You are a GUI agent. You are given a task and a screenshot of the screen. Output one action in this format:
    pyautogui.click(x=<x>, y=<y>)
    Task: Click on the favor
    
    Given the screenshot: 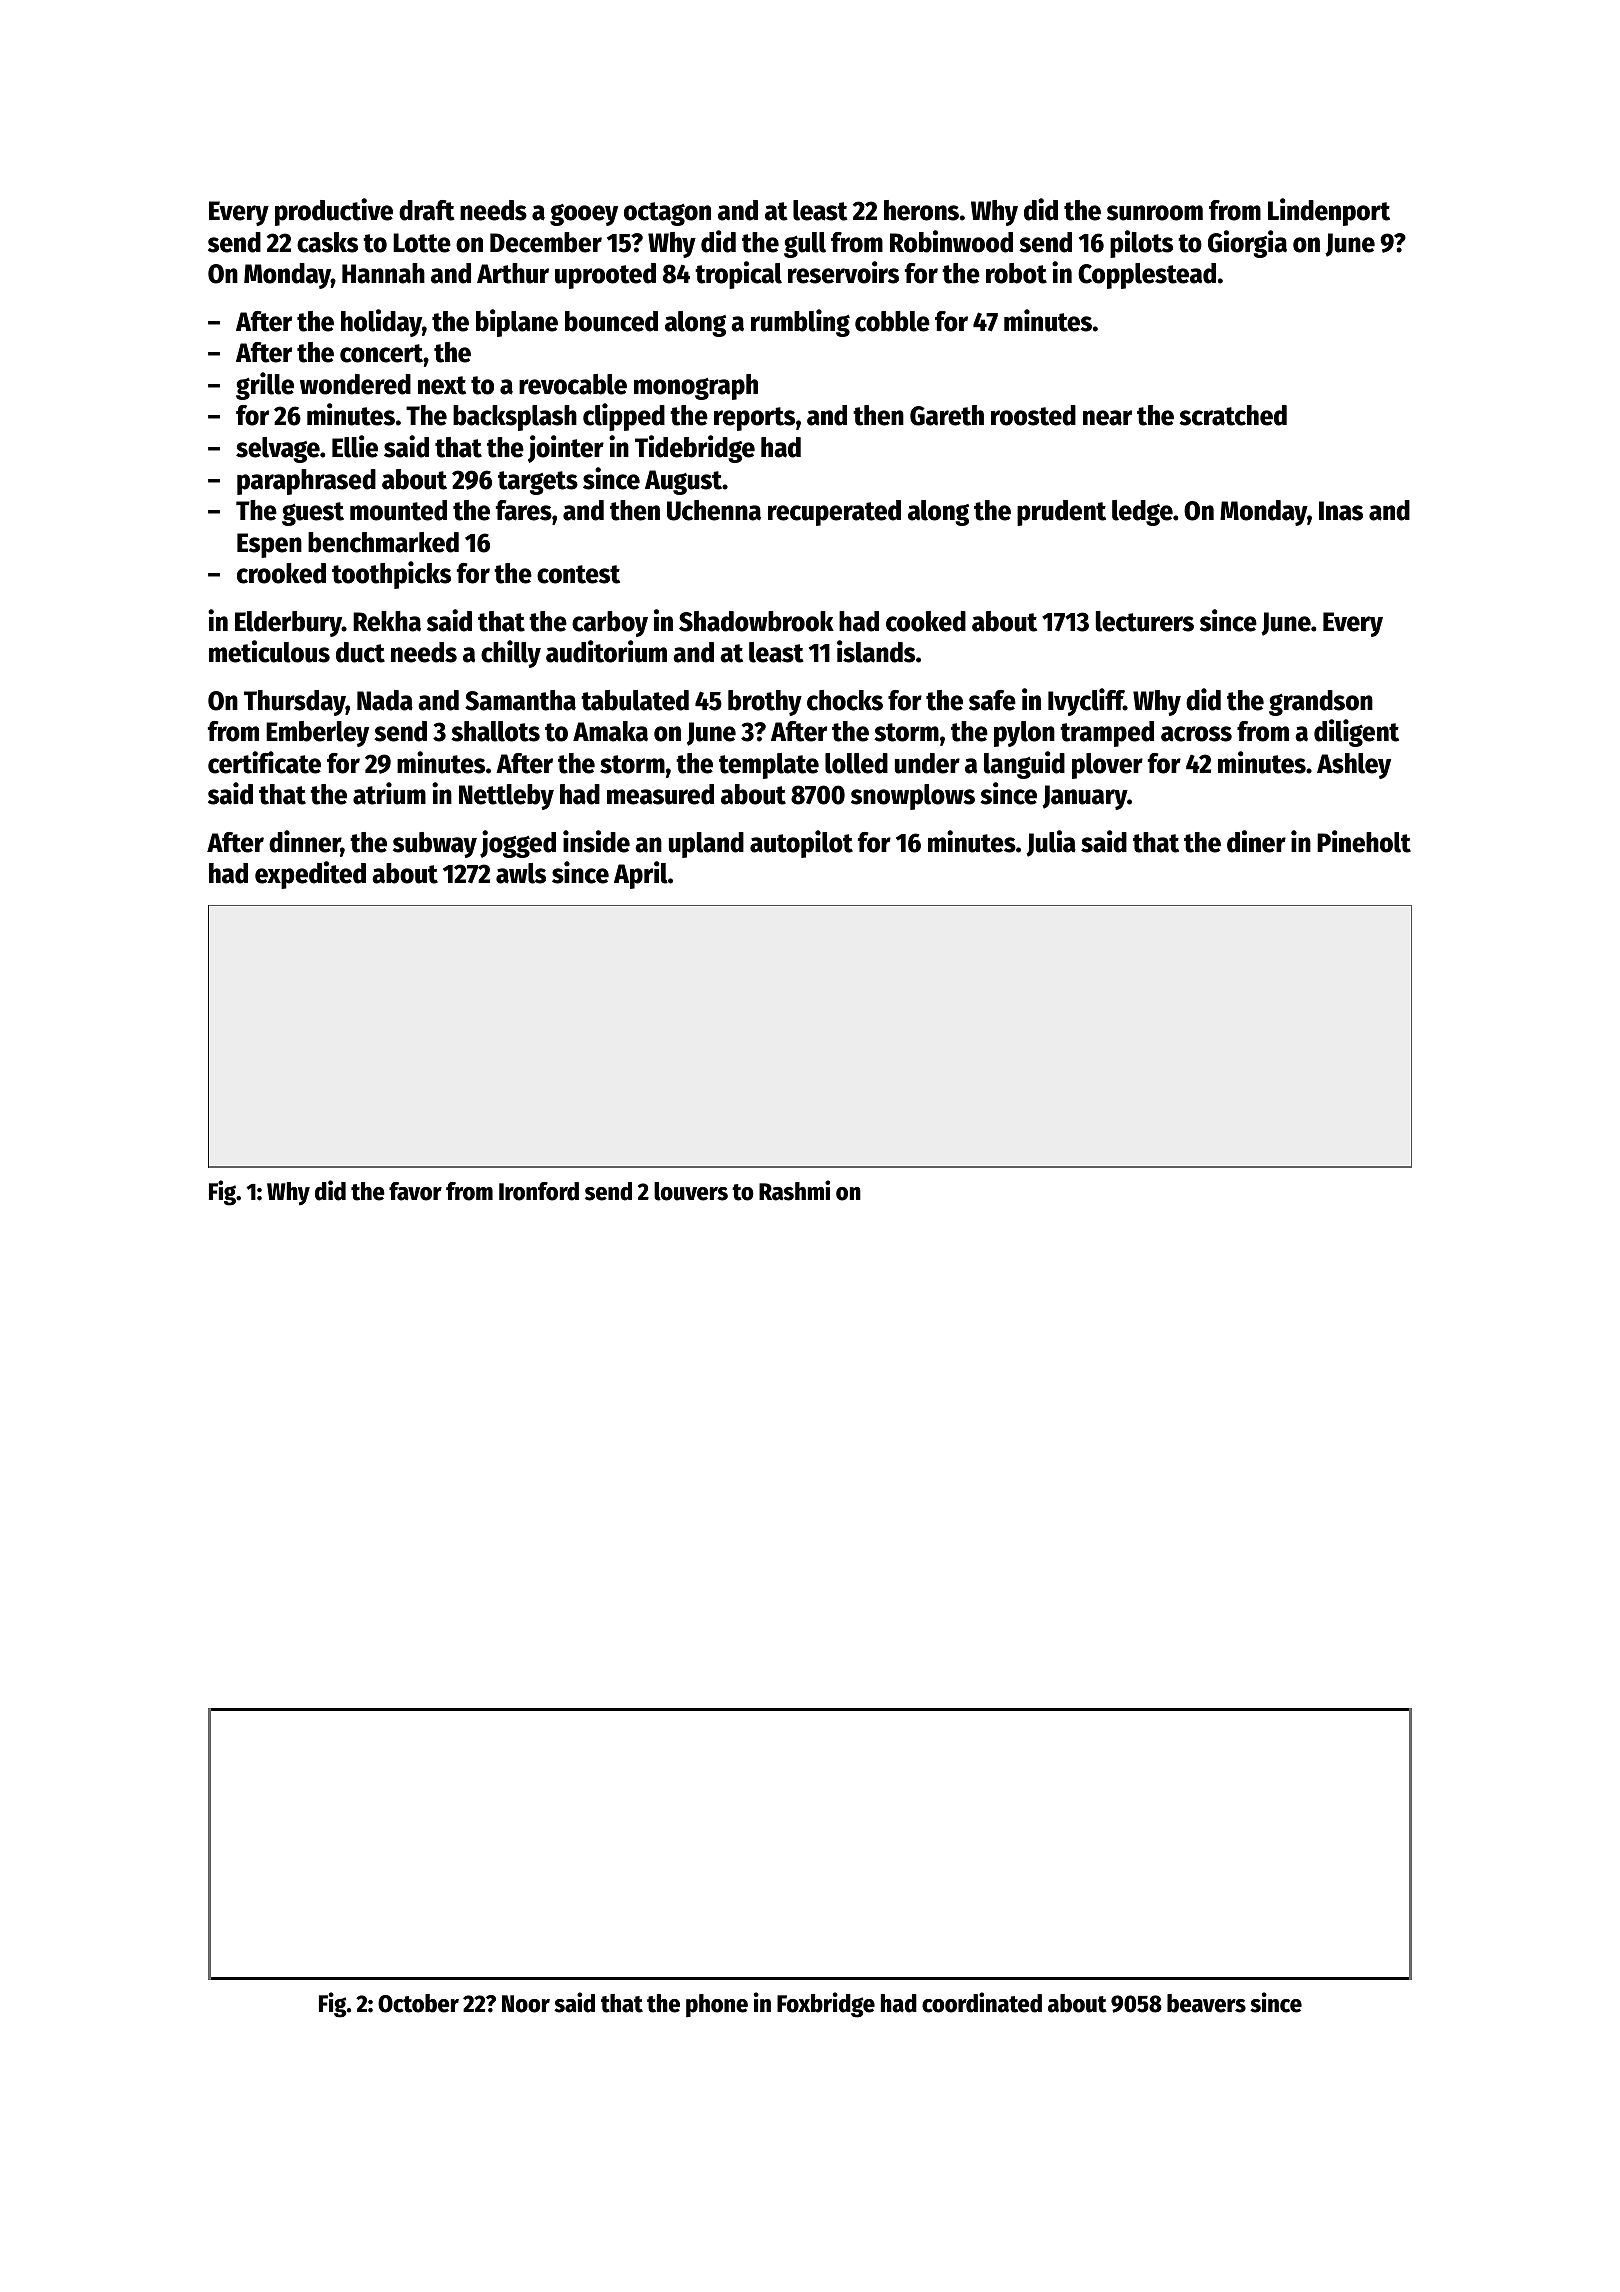 What is the action you would take?
    pyautogui.click(x=415, y=1191)
